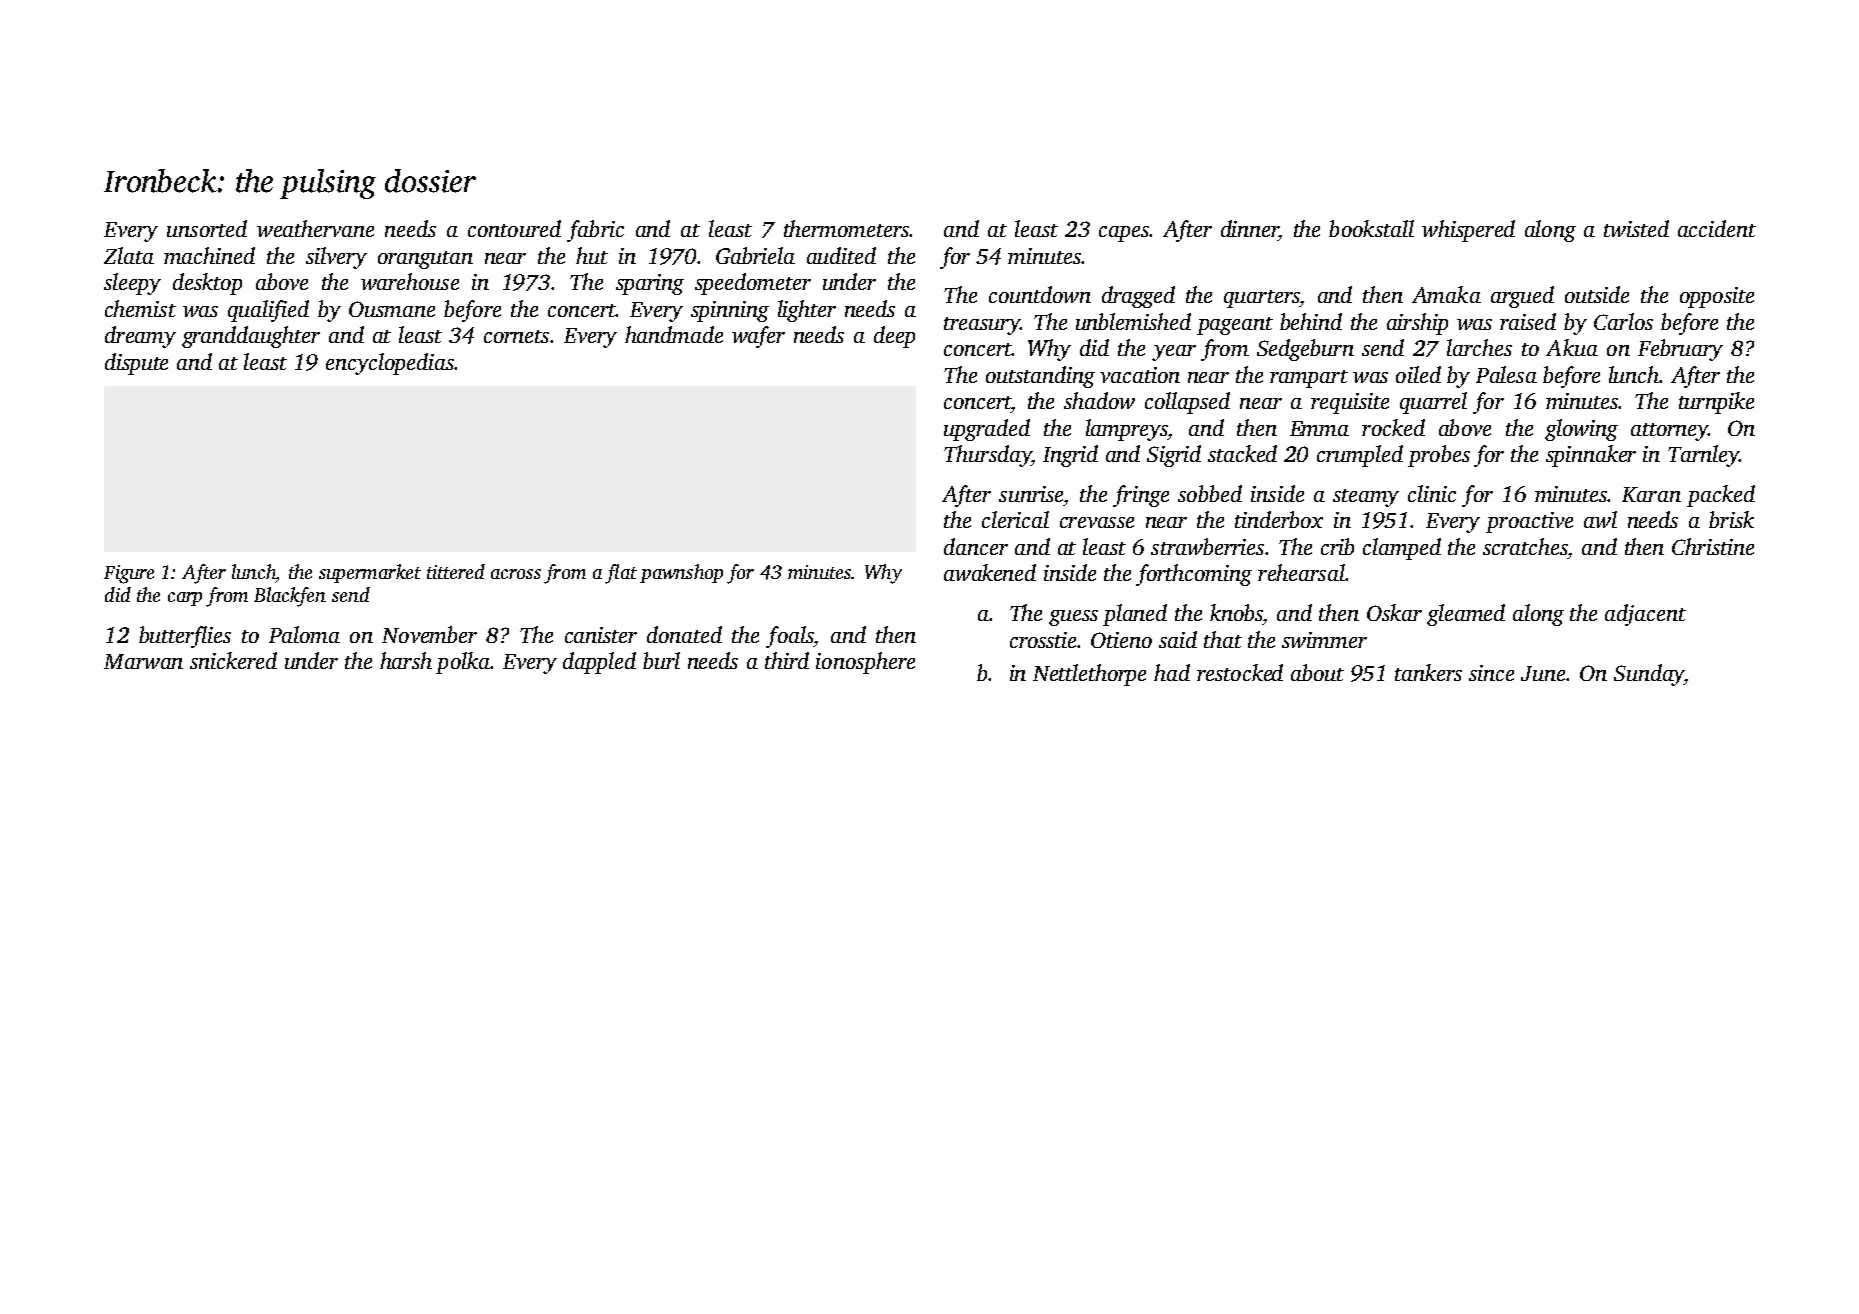  What do you see at coordinates (136, 364) in the screenshot?
I see `dispute` at bounding box center [136, 364].
